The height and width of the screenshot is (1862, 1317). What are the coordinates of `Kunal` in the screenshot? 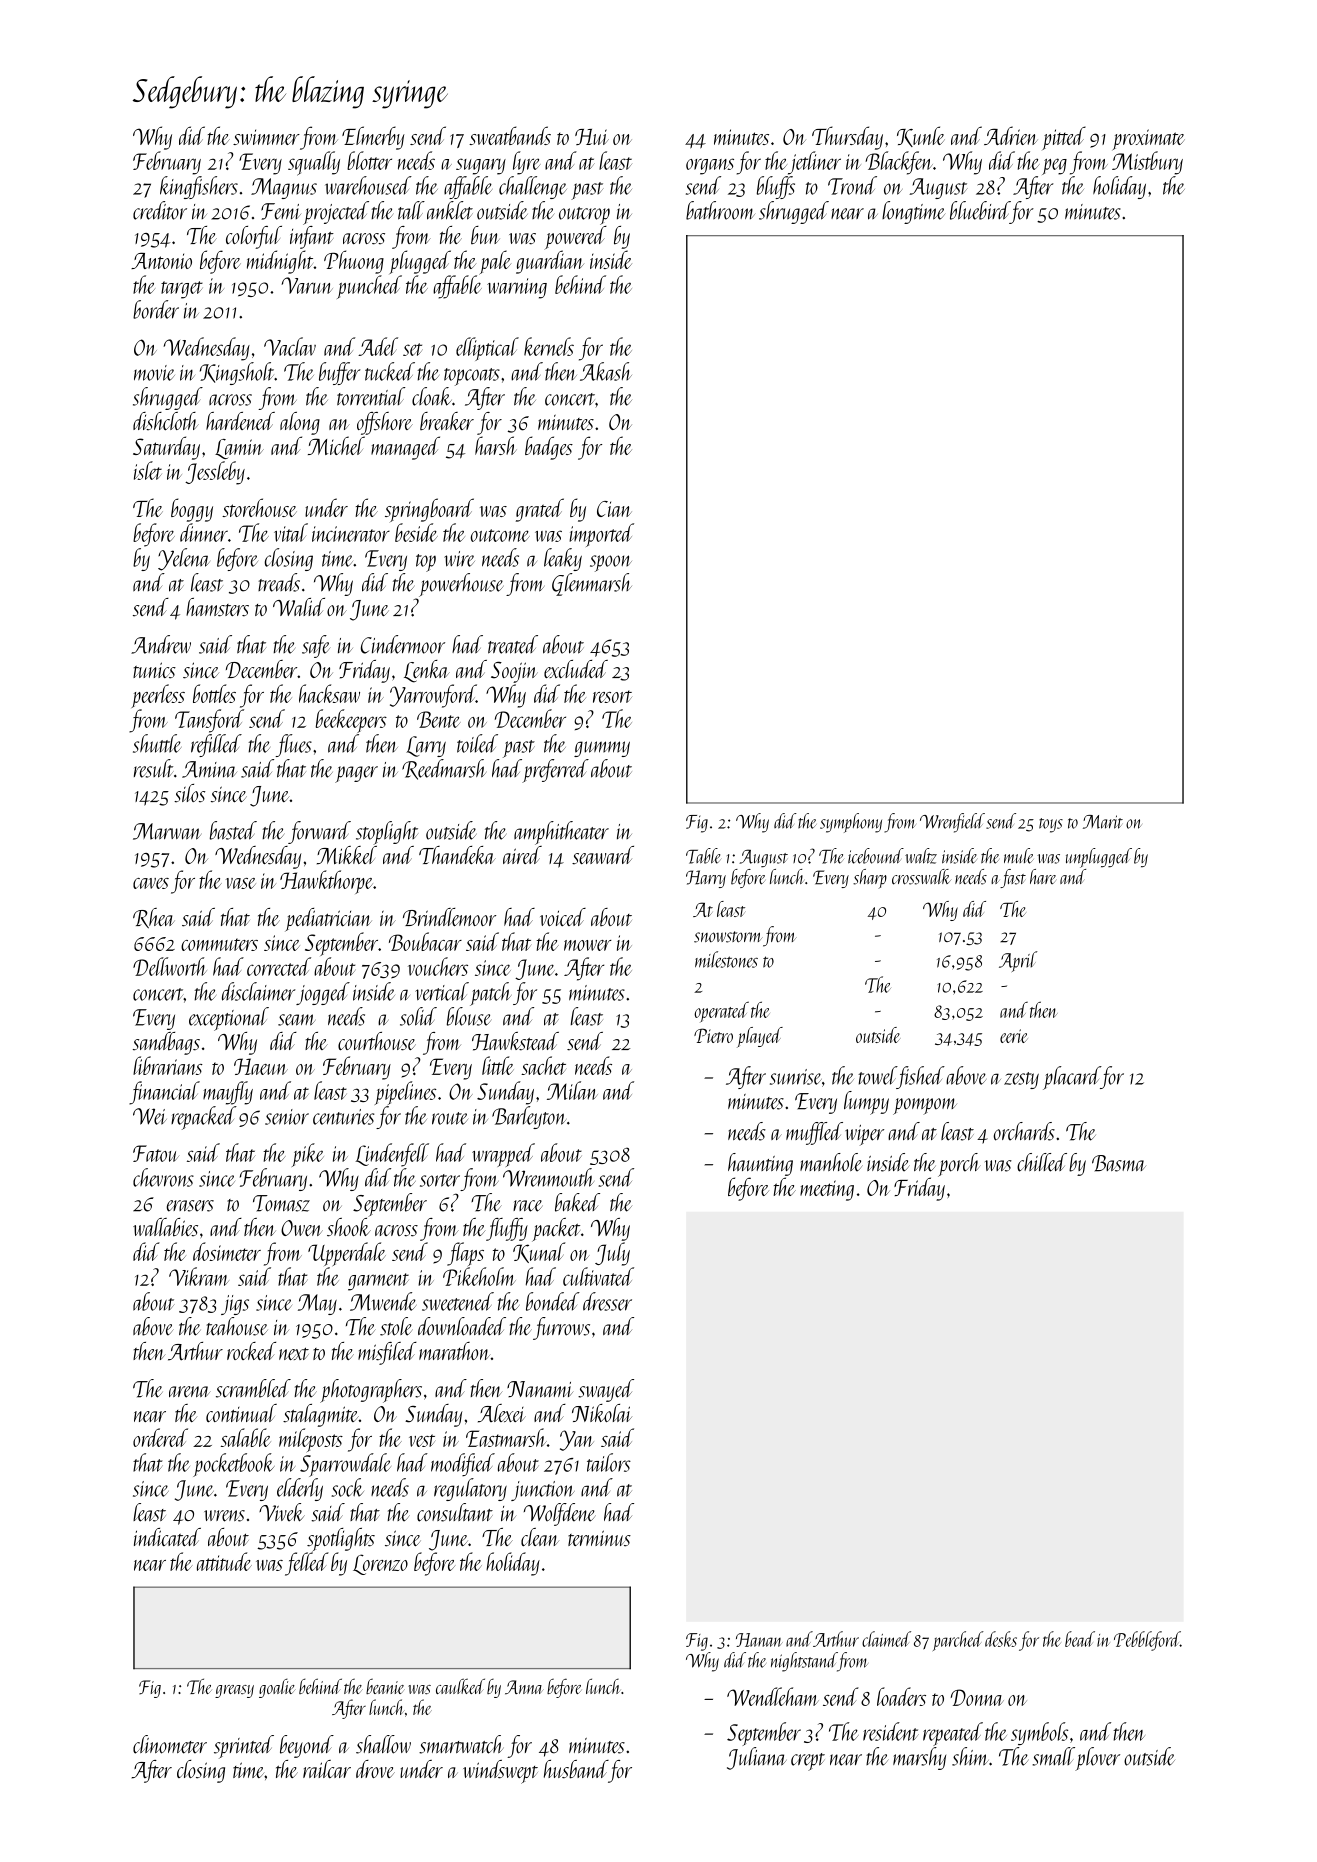 It's located at (539, 1252).
